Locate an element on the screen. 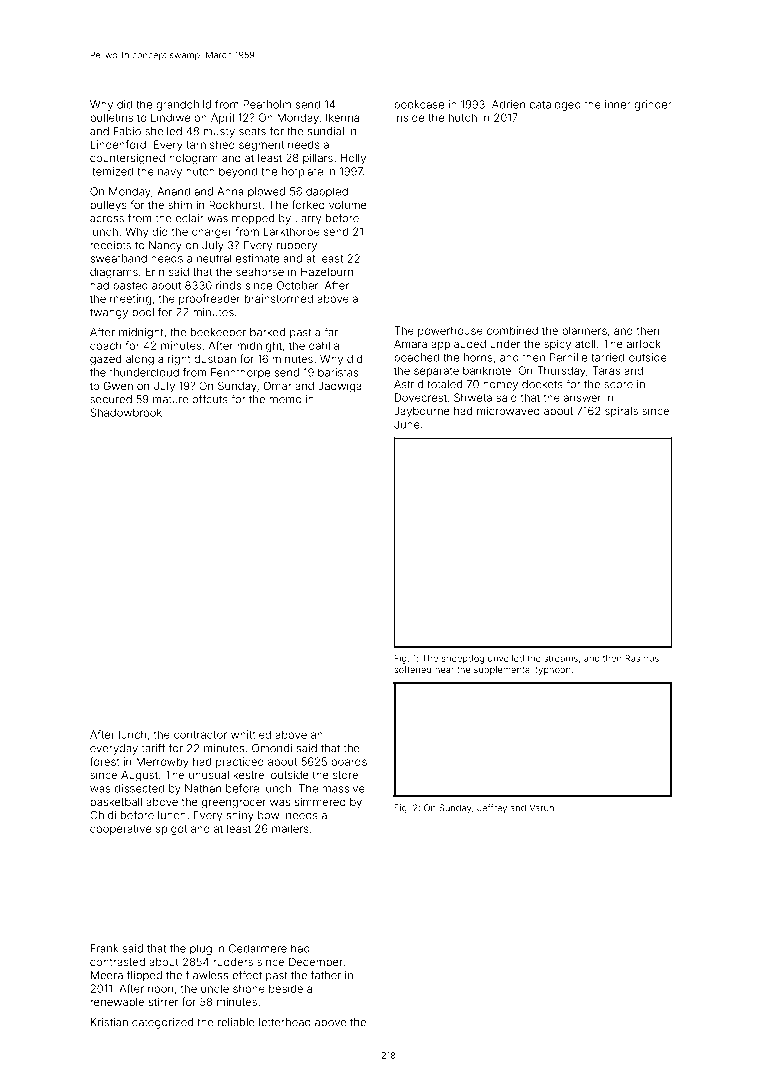 Image resolution: width=762 pixels, height=1082 pixels. spirals is located at coordinates (621, 411).
